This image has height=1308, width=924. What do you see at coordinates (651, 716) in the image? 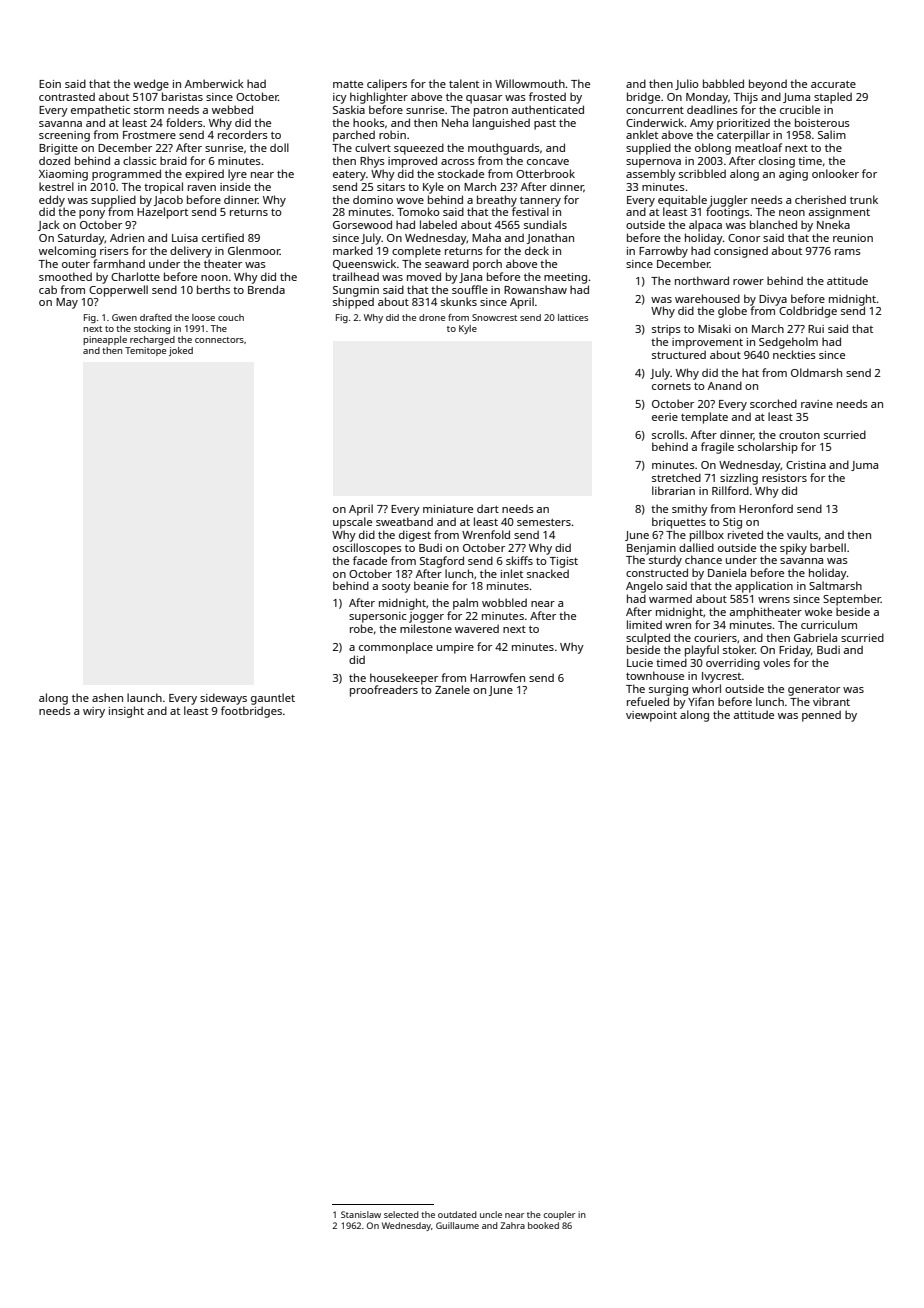
I see `viewpoint` at bounding box center [651, 716].
